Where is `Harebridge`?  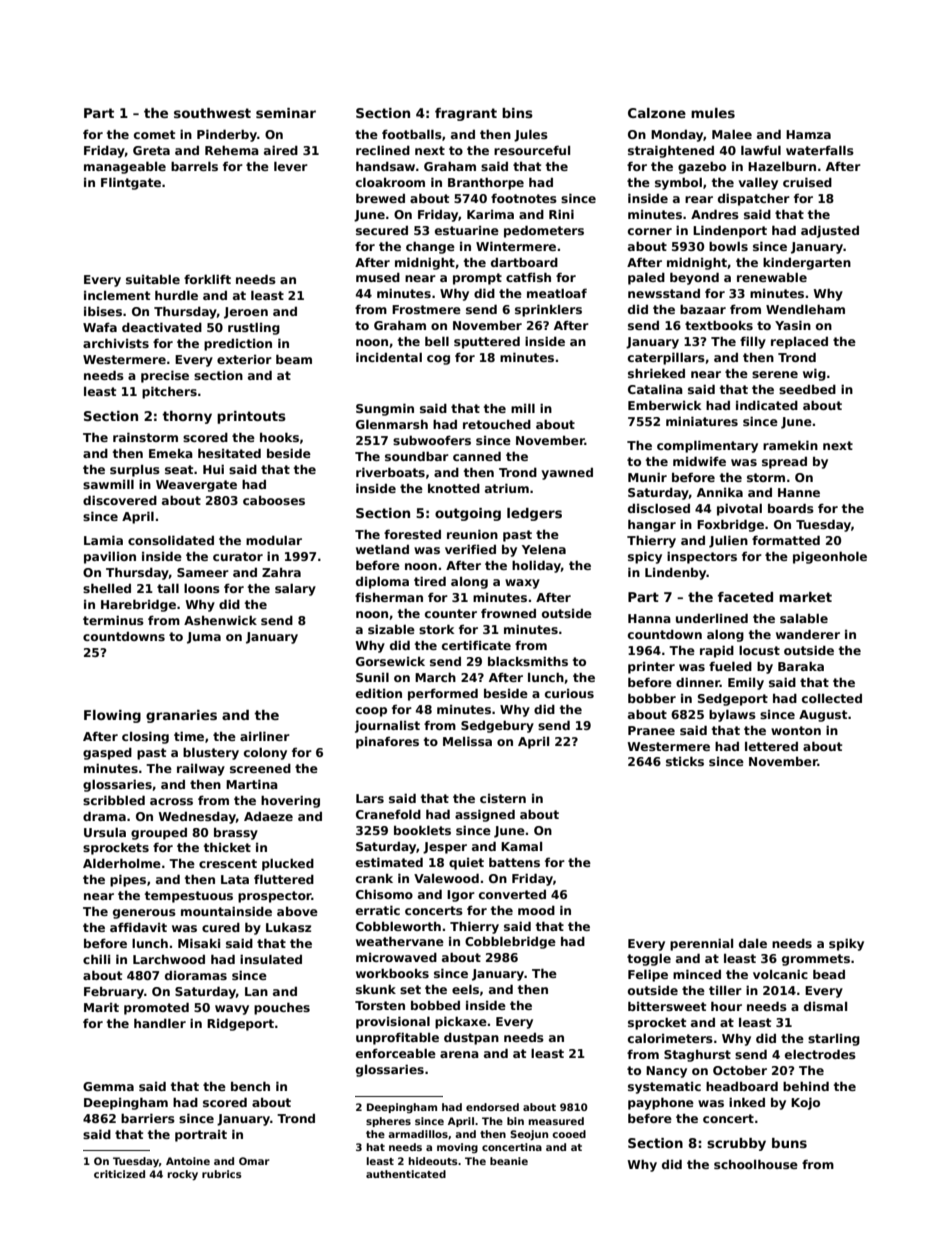 Harebridge is located at coordinates (138, 605).
